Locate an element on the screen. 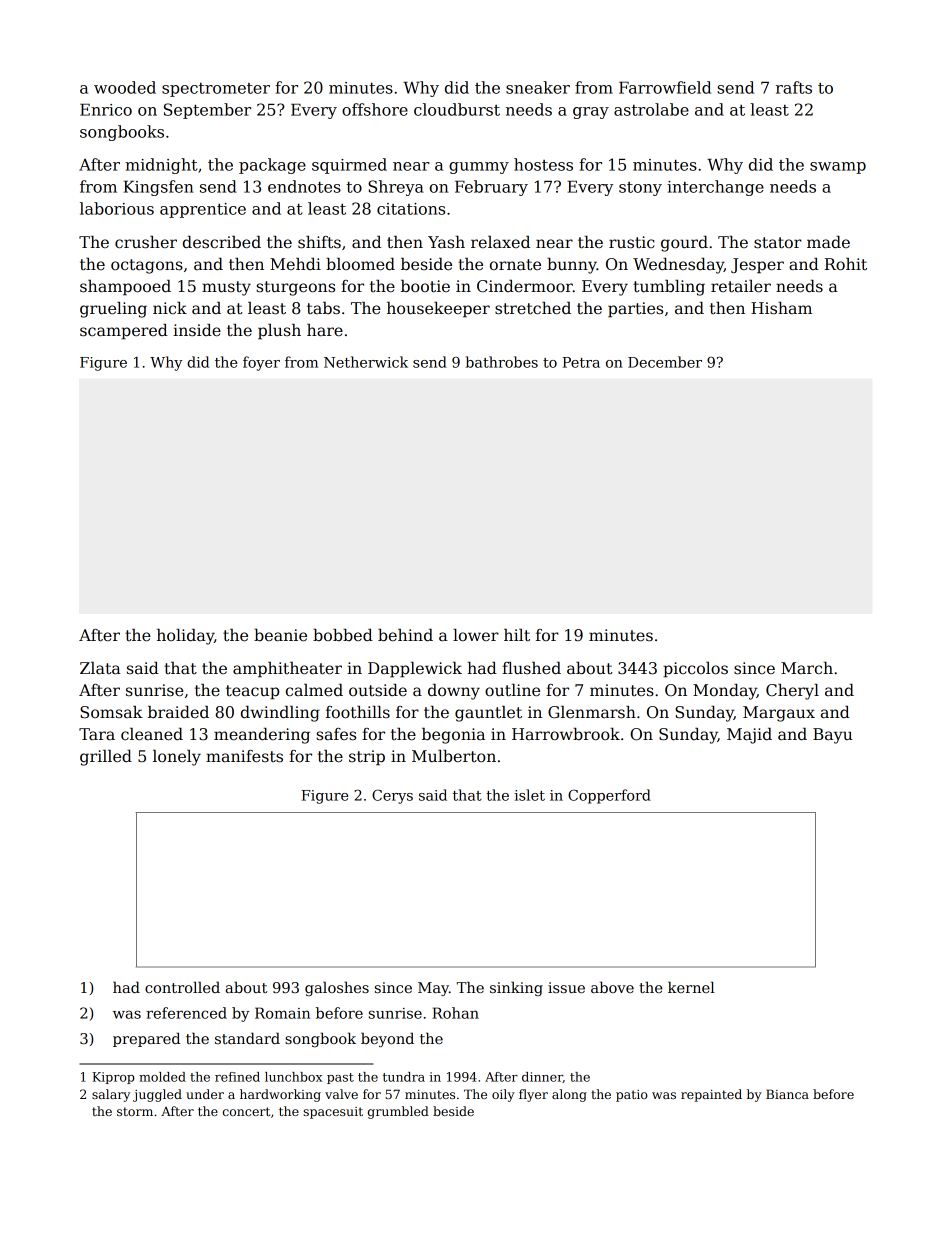 This screenshot has height=1233, width=952. Hisham is located at coordinates (781, 308).
